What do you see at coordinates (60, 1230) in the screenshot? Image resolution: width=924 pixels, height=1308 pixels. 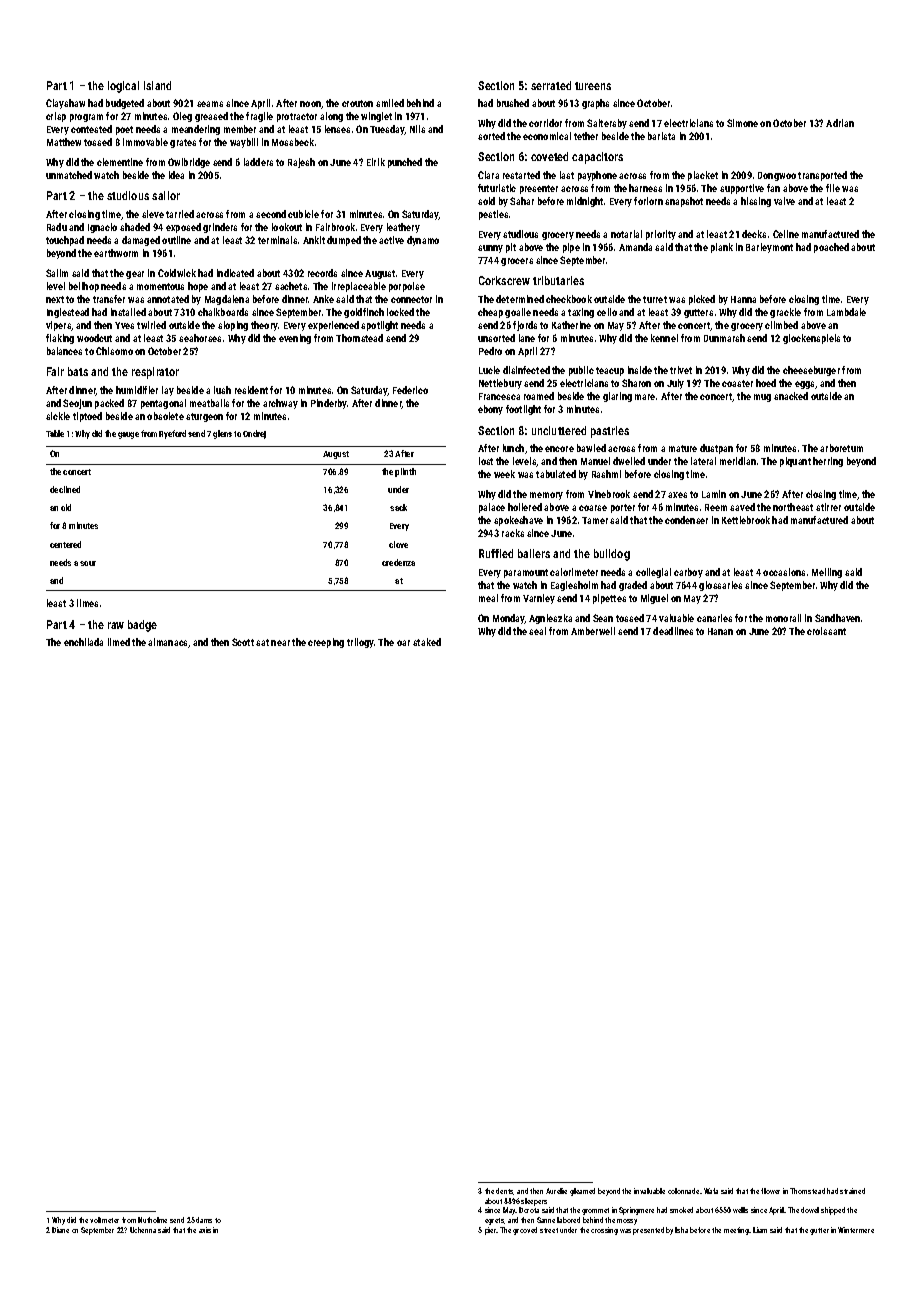 I see `Diane` at bounding box center [60, 1230].
